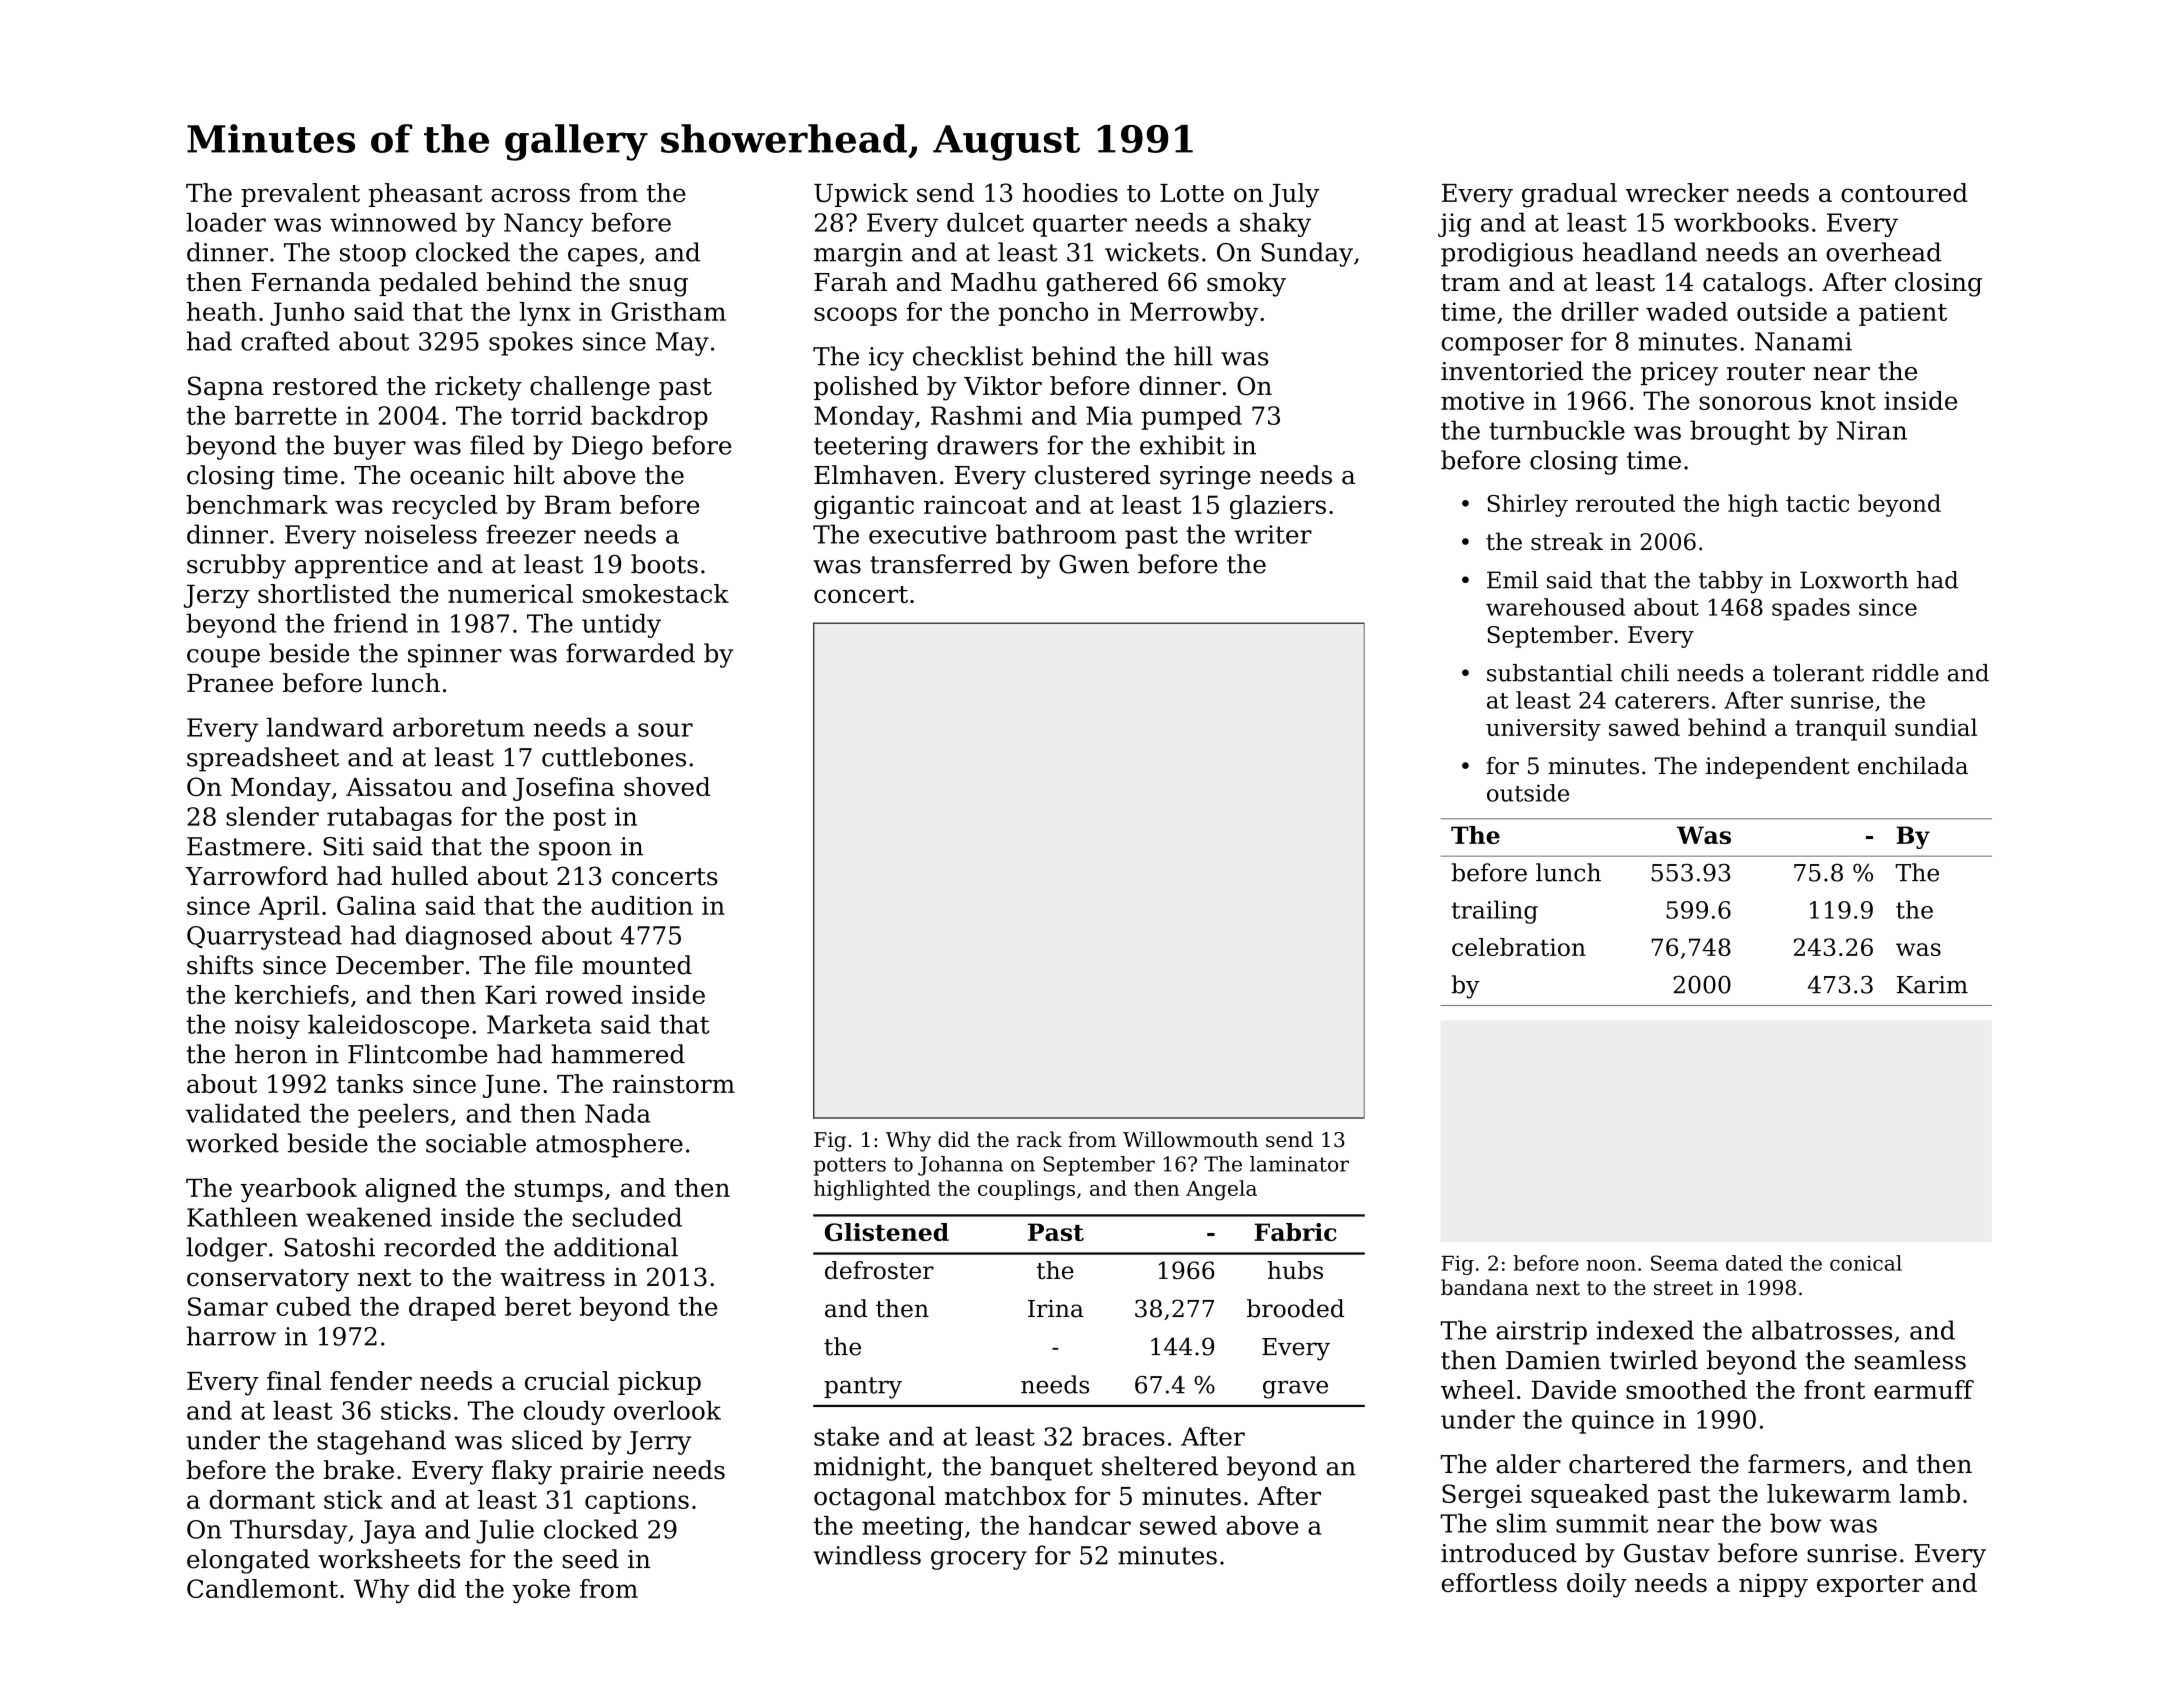 The image size is (2178, 1683). What do you see at coordinates (1679, 374) in the screenshot?
I see `pricey` at bounding box center [1679, 374].
